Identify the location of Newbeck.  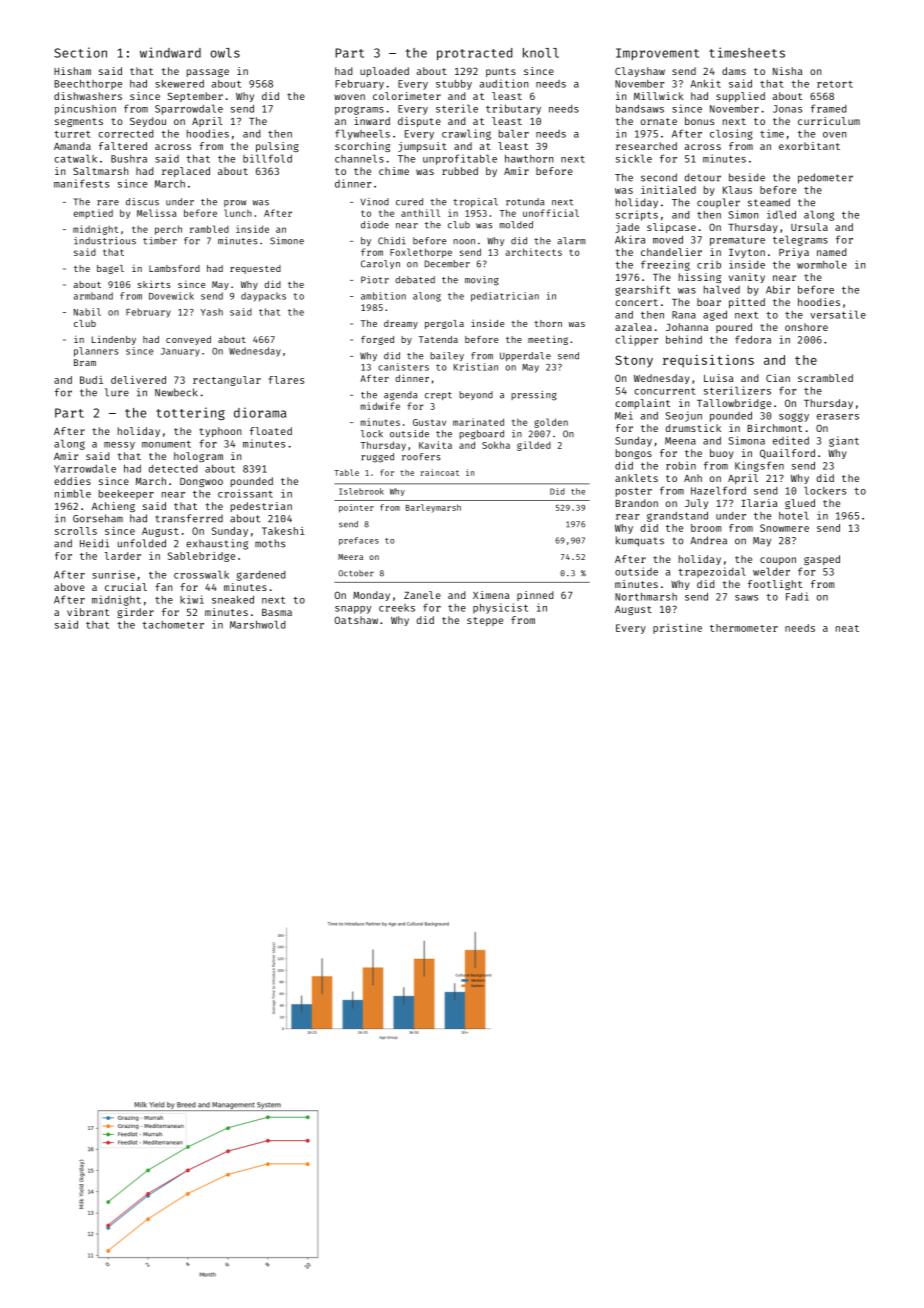
(176, 392).
